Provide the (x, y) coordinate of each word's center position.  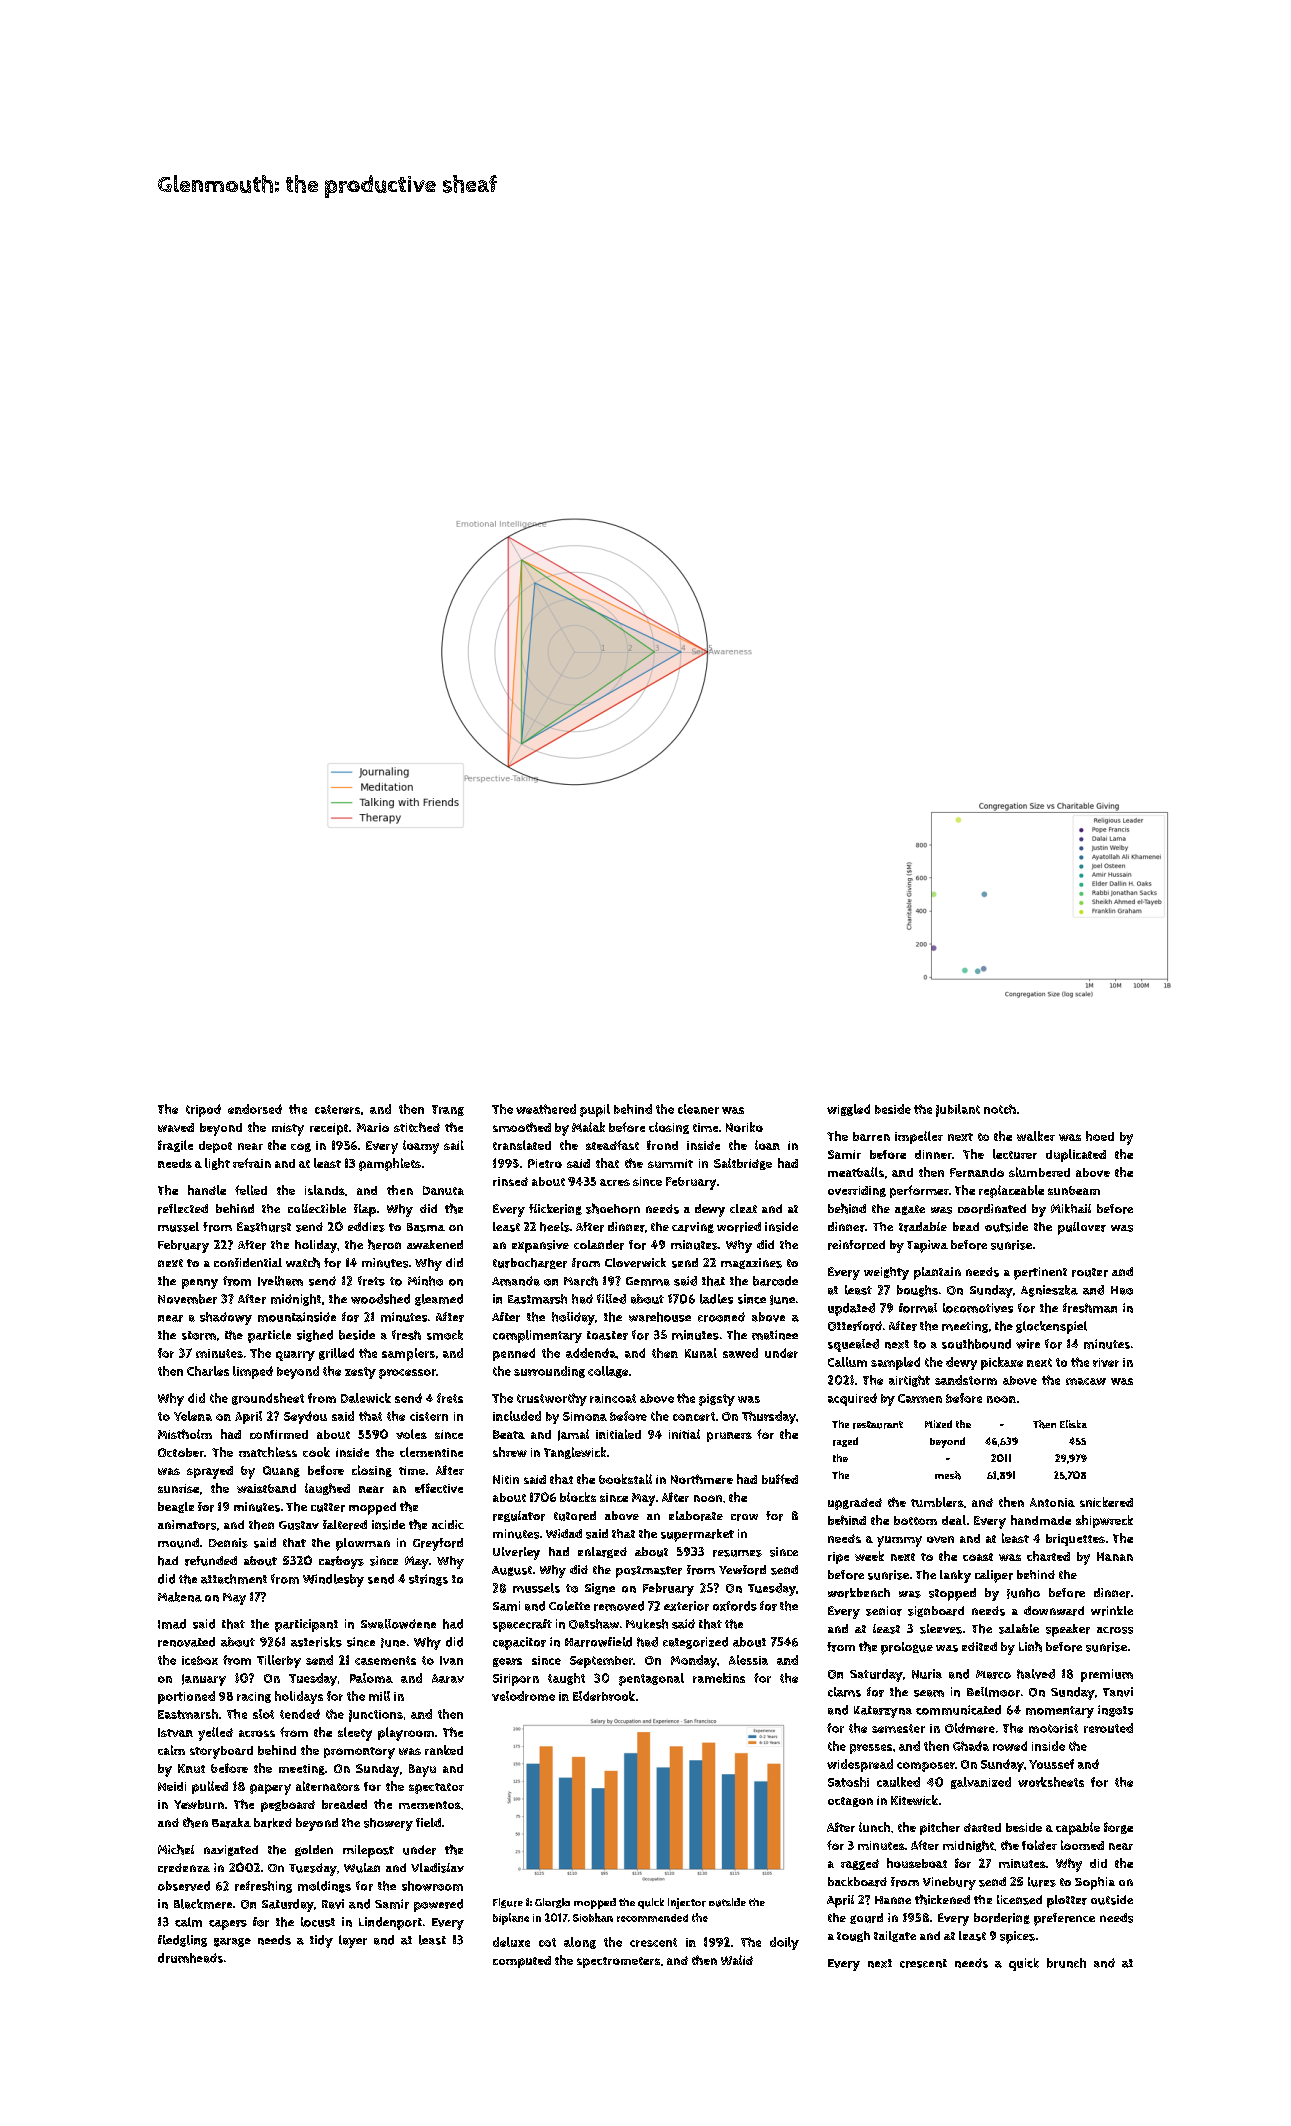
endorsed (255, 1109)
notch (1000, 1109)
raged (845, 1442)
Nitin (506, 1479)
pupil (595, 1110)
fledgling (182, 1941)
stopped (952, 1594)
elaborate (696, 1516)
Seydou (305, 1417)
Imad (172, 1624)
